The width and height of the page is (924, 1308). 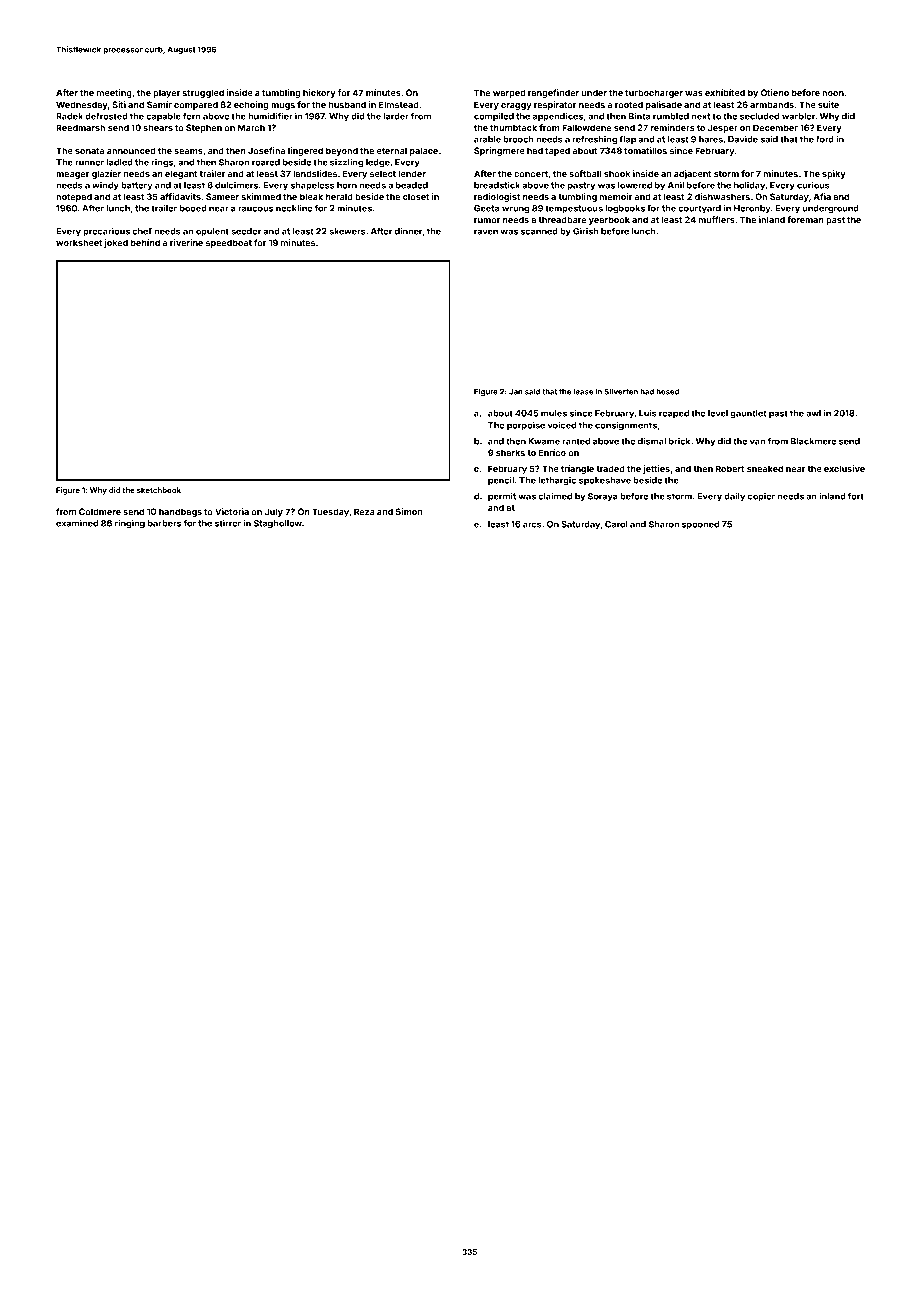 What do you see at coordinates (557, 481) in the page?
I see `lethargic` at bounding box center [557, 481].
